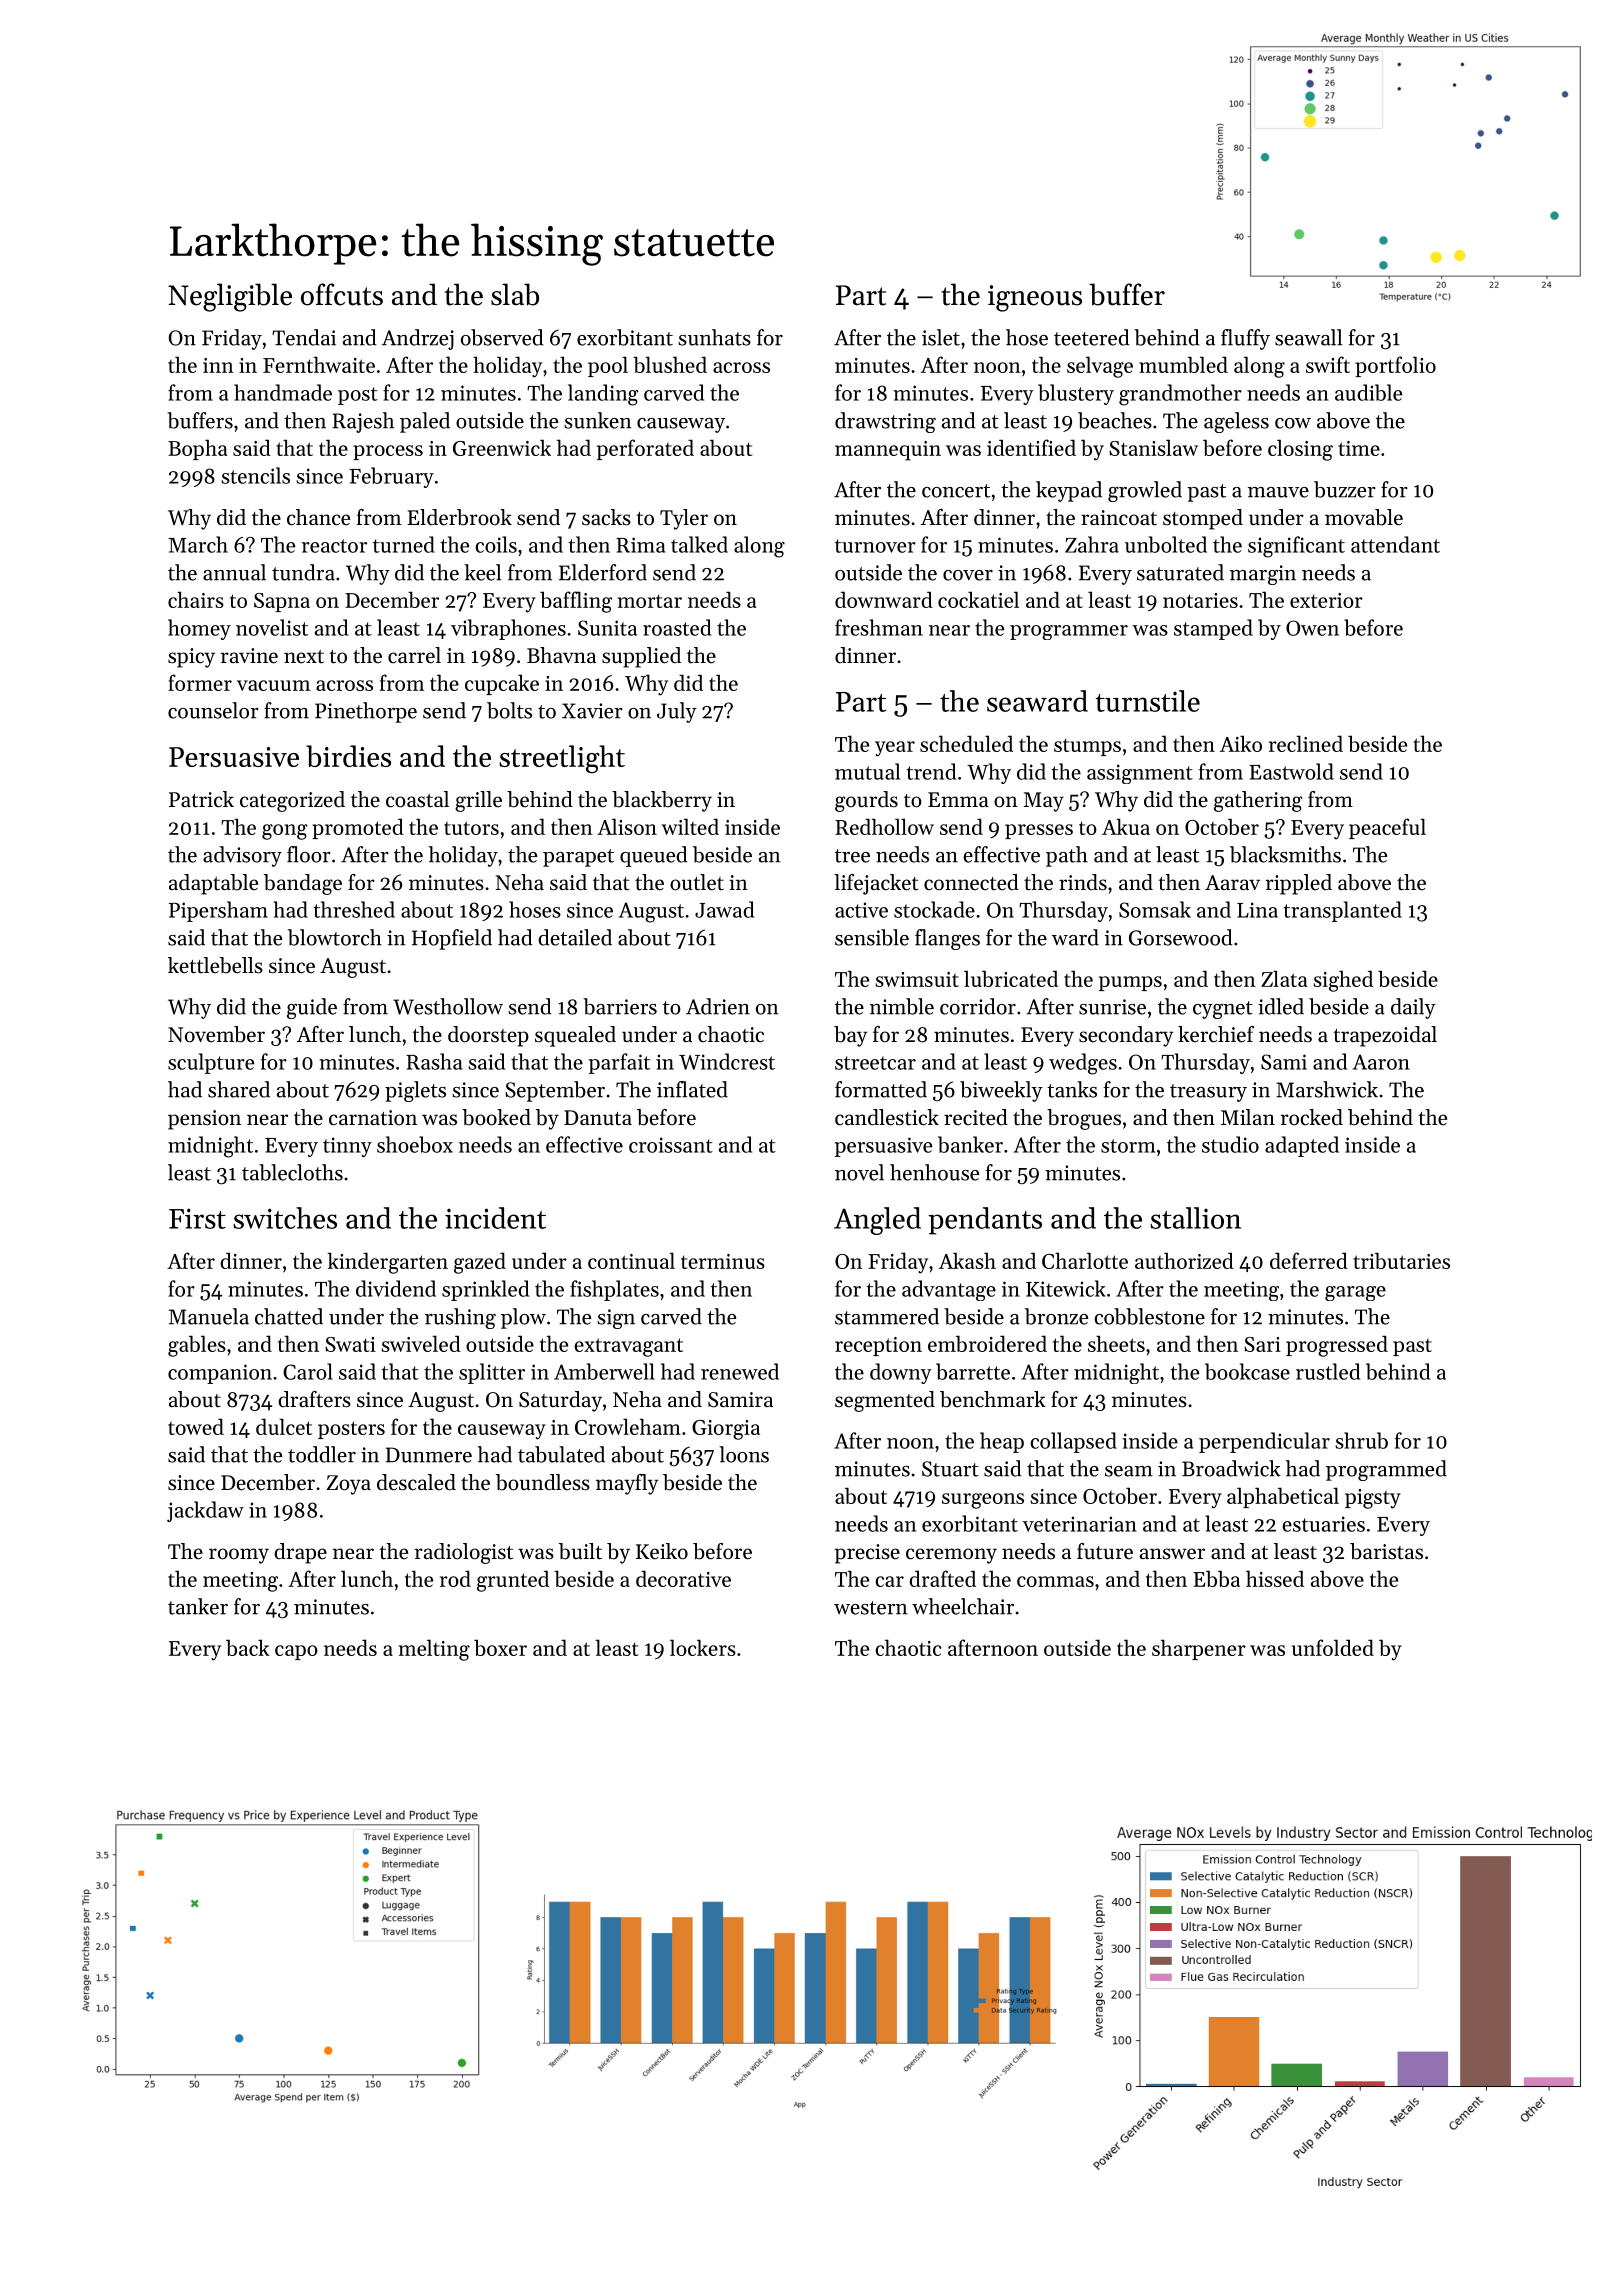 The width and height of the document is (1620, 2292). Describe the element at coordinates (502, 337) in the document. I see `observed` at that location.
